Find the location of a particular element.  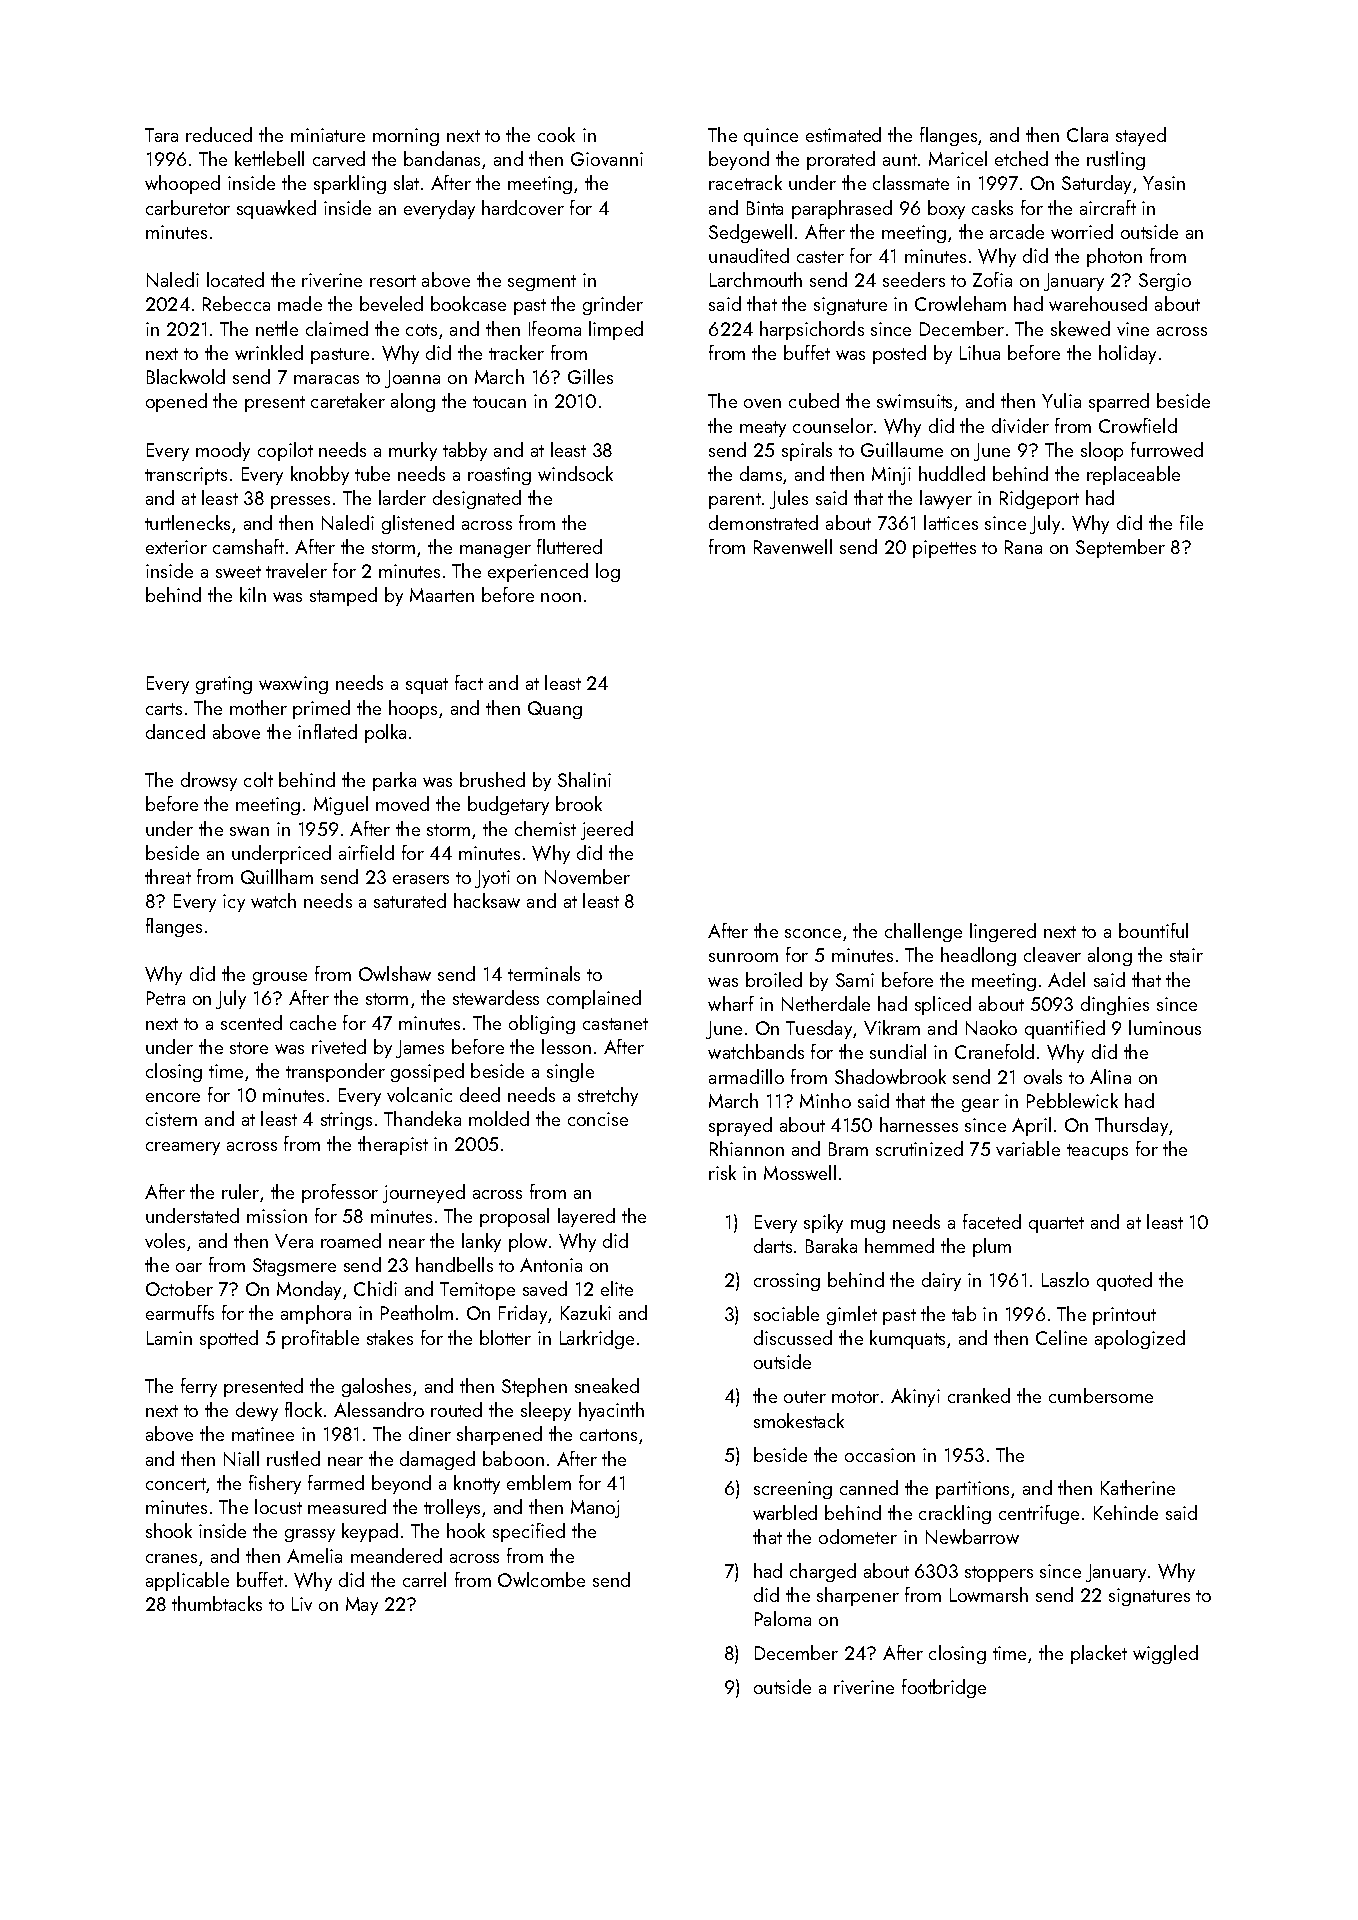

placket is located at coordinates (1099, 1654).
